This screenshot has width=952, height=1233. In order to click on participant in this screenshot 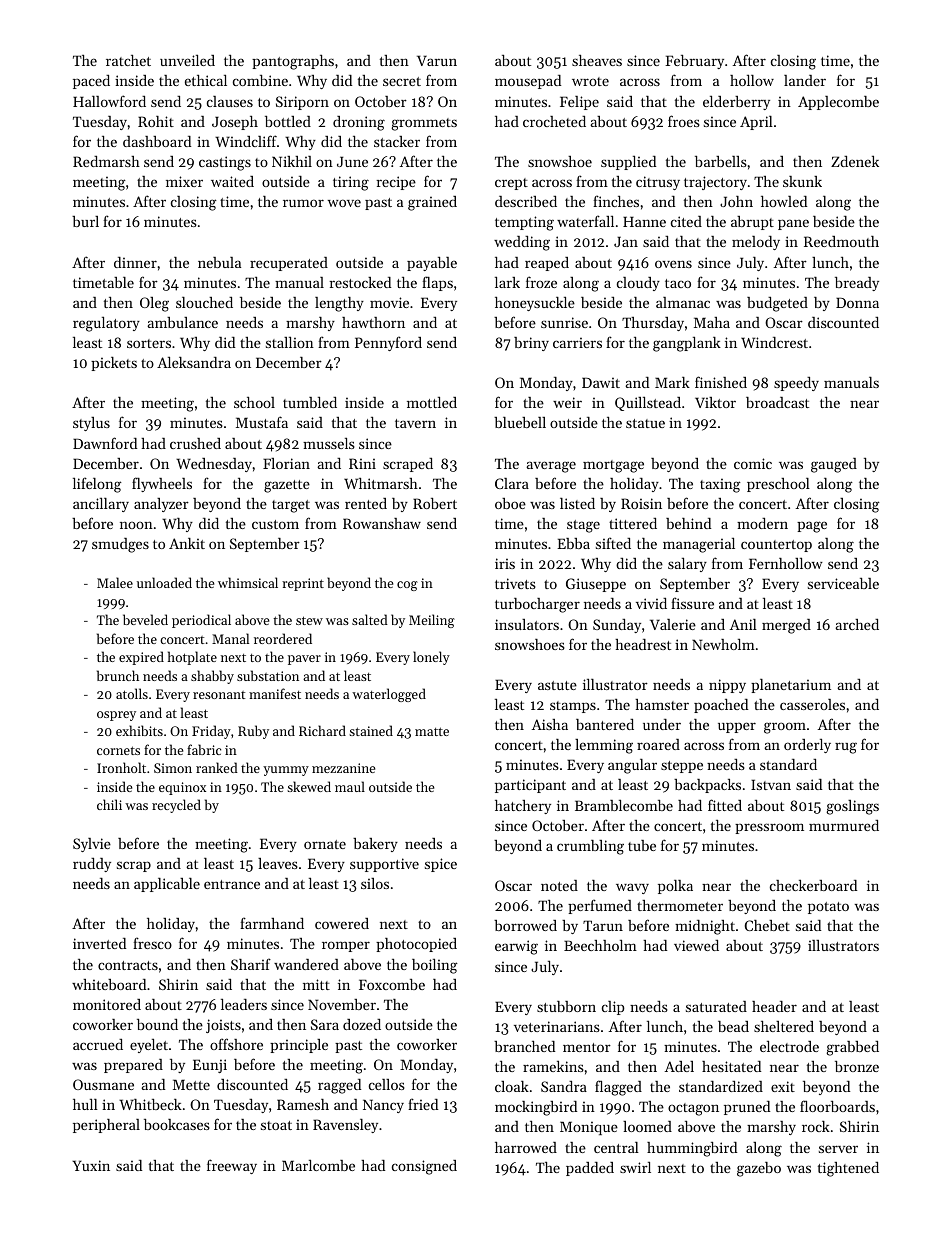, I will do `click(530, 786)`.
